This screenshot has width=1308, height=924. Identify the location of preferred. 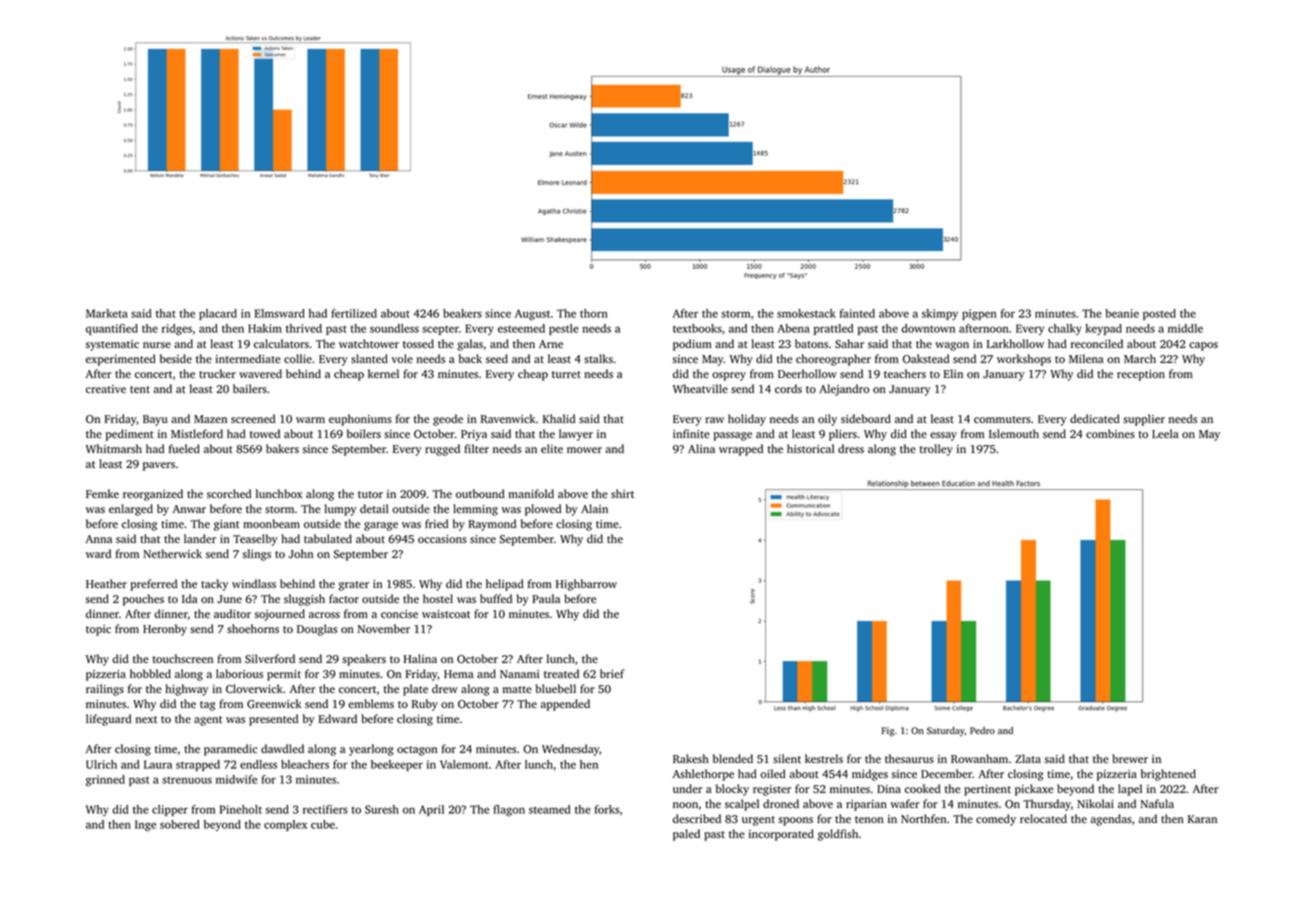
(153, 585).
